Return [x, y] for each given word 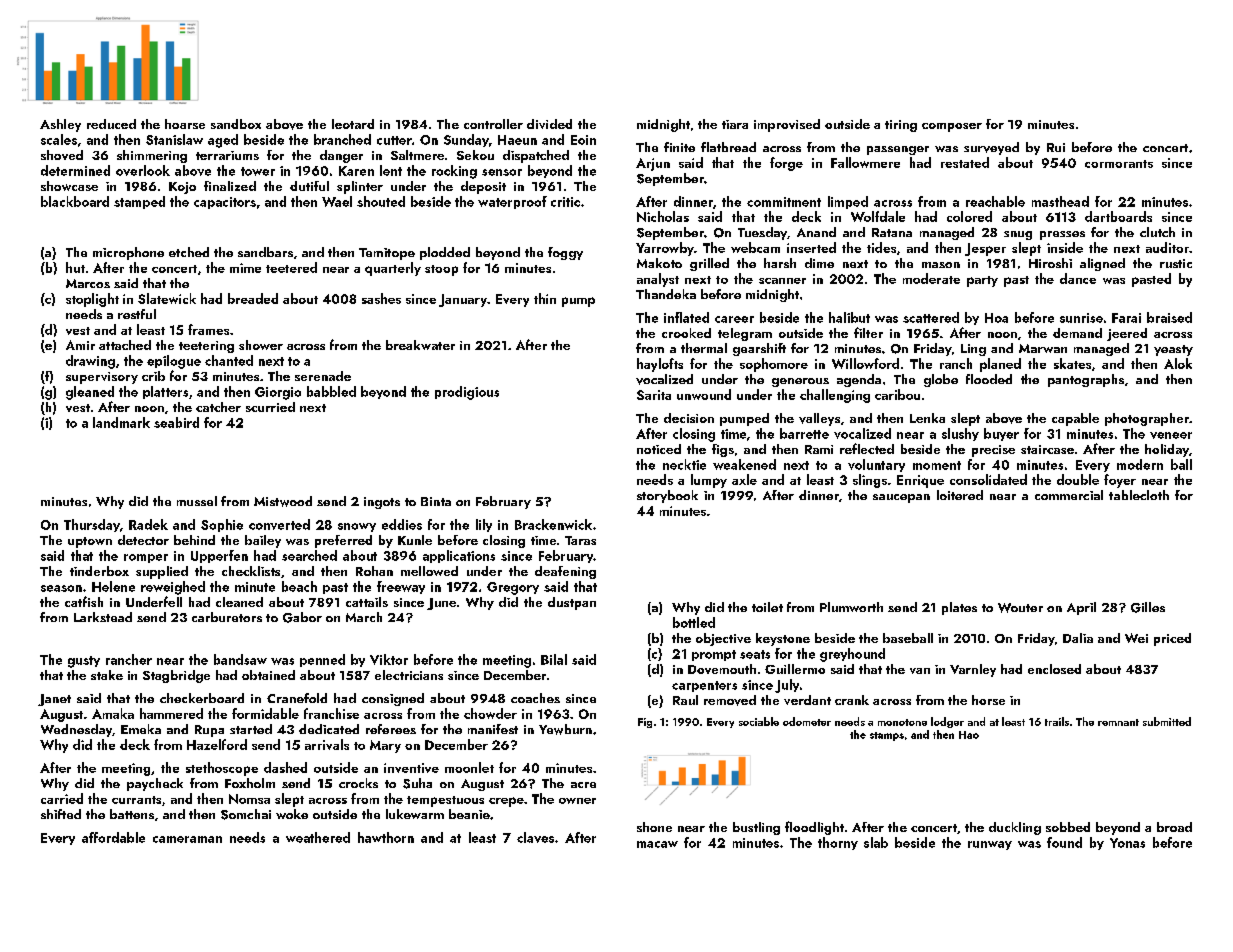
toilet [767, 607]
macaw [657, 844]
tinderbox [99, 571]
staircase [1047, 449]
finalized [230, 186]
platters [165, 392]
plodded [445, 253]
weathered [318, 837]
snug [1018, 235]
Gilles [1148, 607]
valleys [819, 419]
